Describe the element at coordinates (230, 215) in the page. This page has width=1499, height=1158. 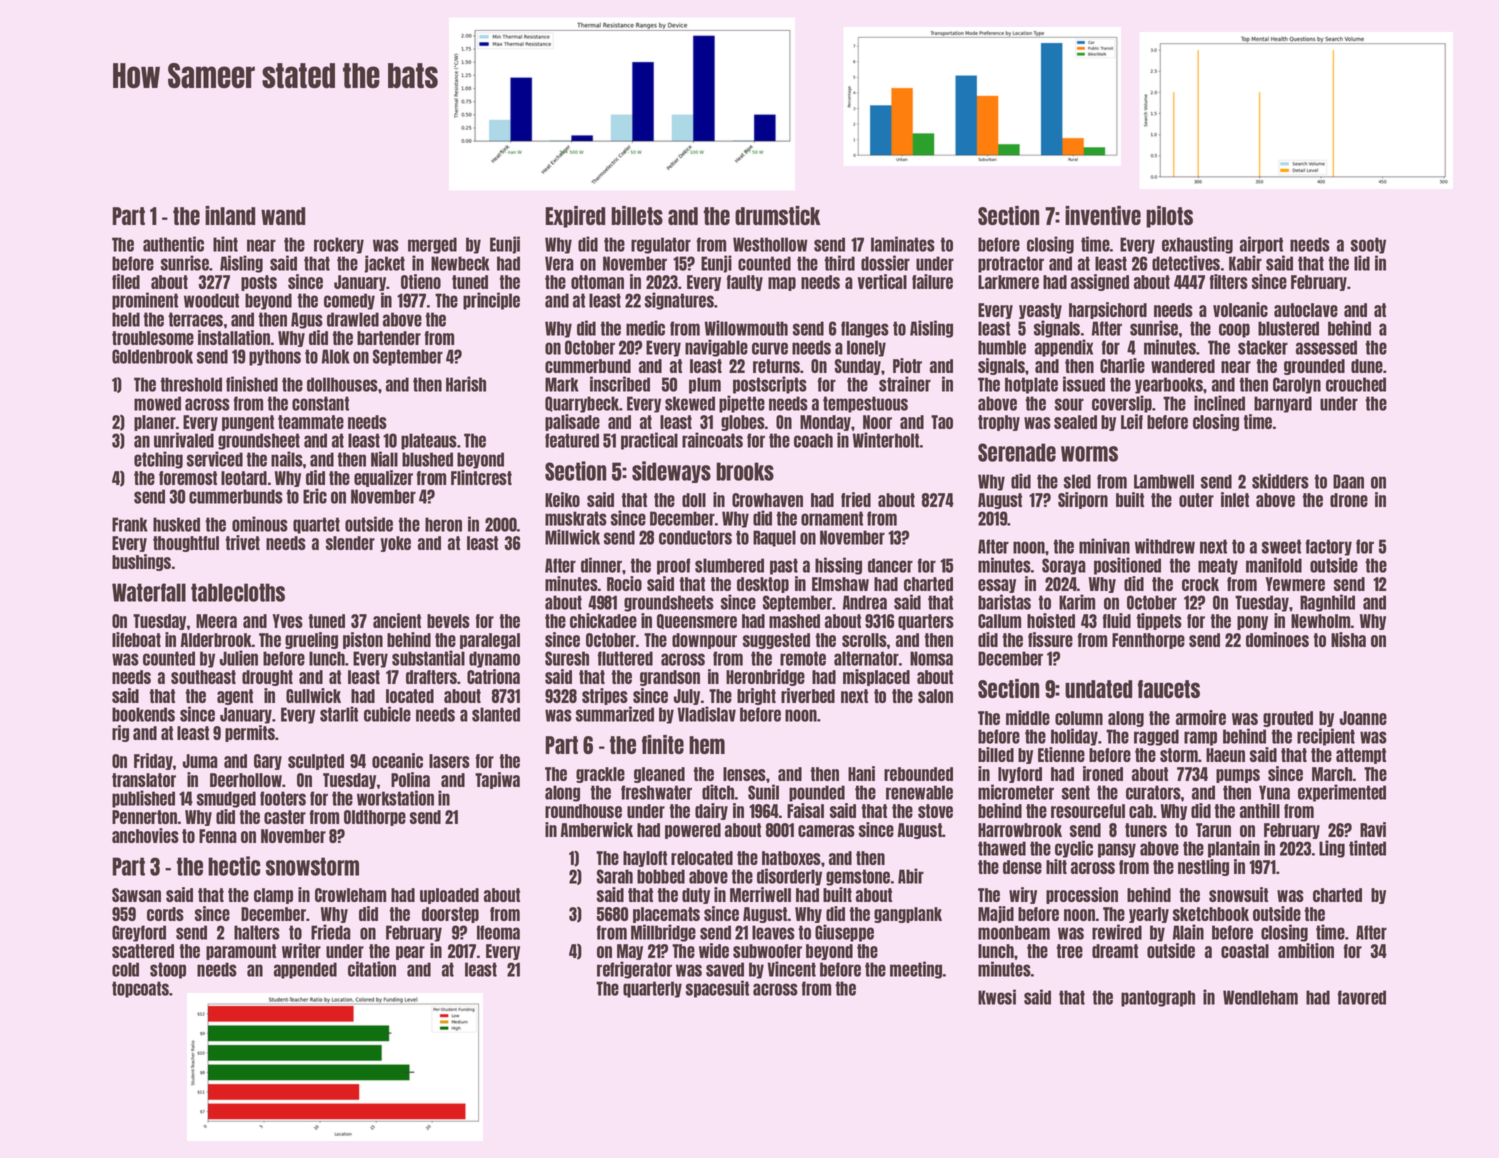
I see `inland` at that location.
